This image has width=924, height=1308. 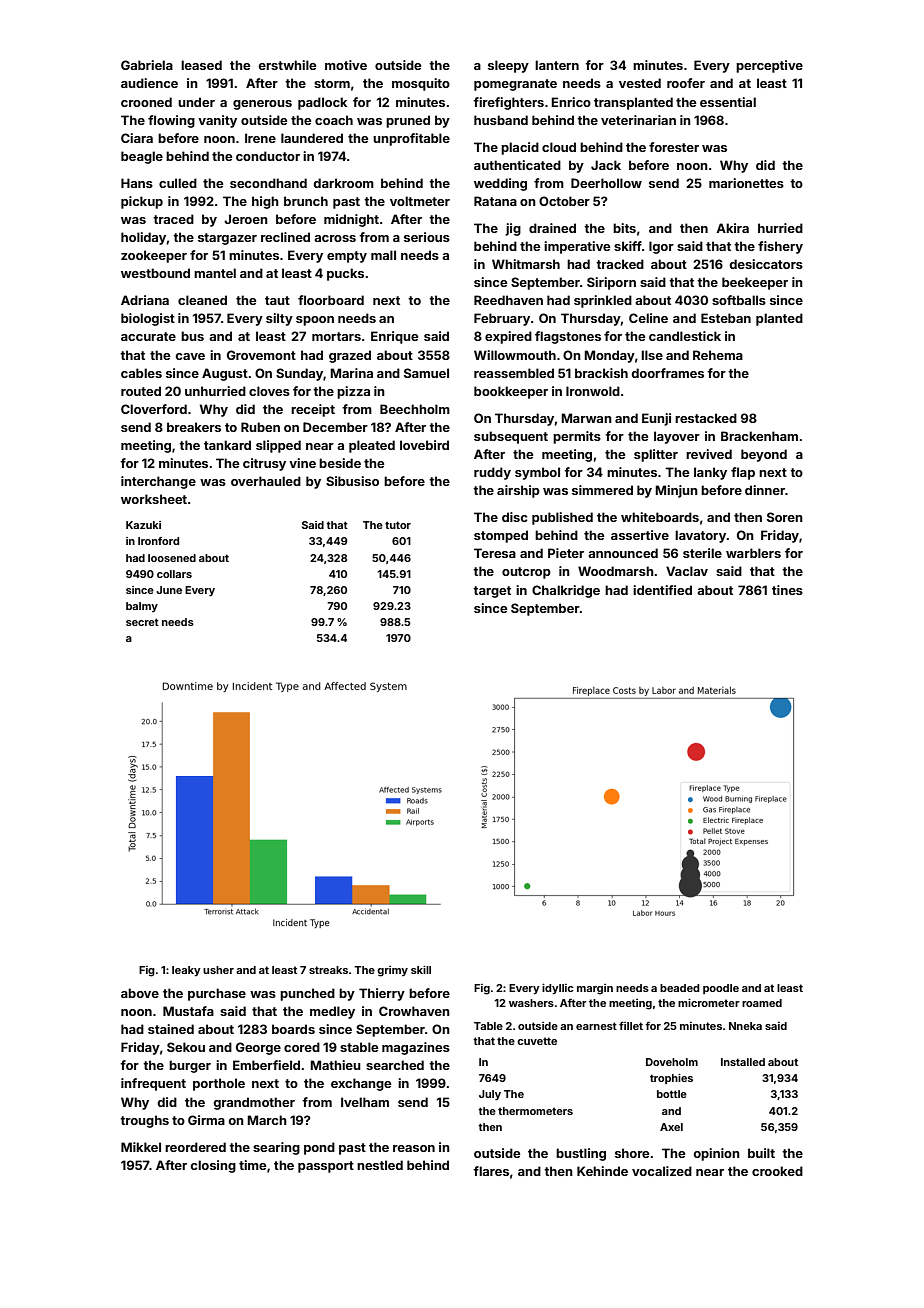 What do you see at coordinates (595, 989) in the image?
I see `margin` at bounding box center [595, 989].
